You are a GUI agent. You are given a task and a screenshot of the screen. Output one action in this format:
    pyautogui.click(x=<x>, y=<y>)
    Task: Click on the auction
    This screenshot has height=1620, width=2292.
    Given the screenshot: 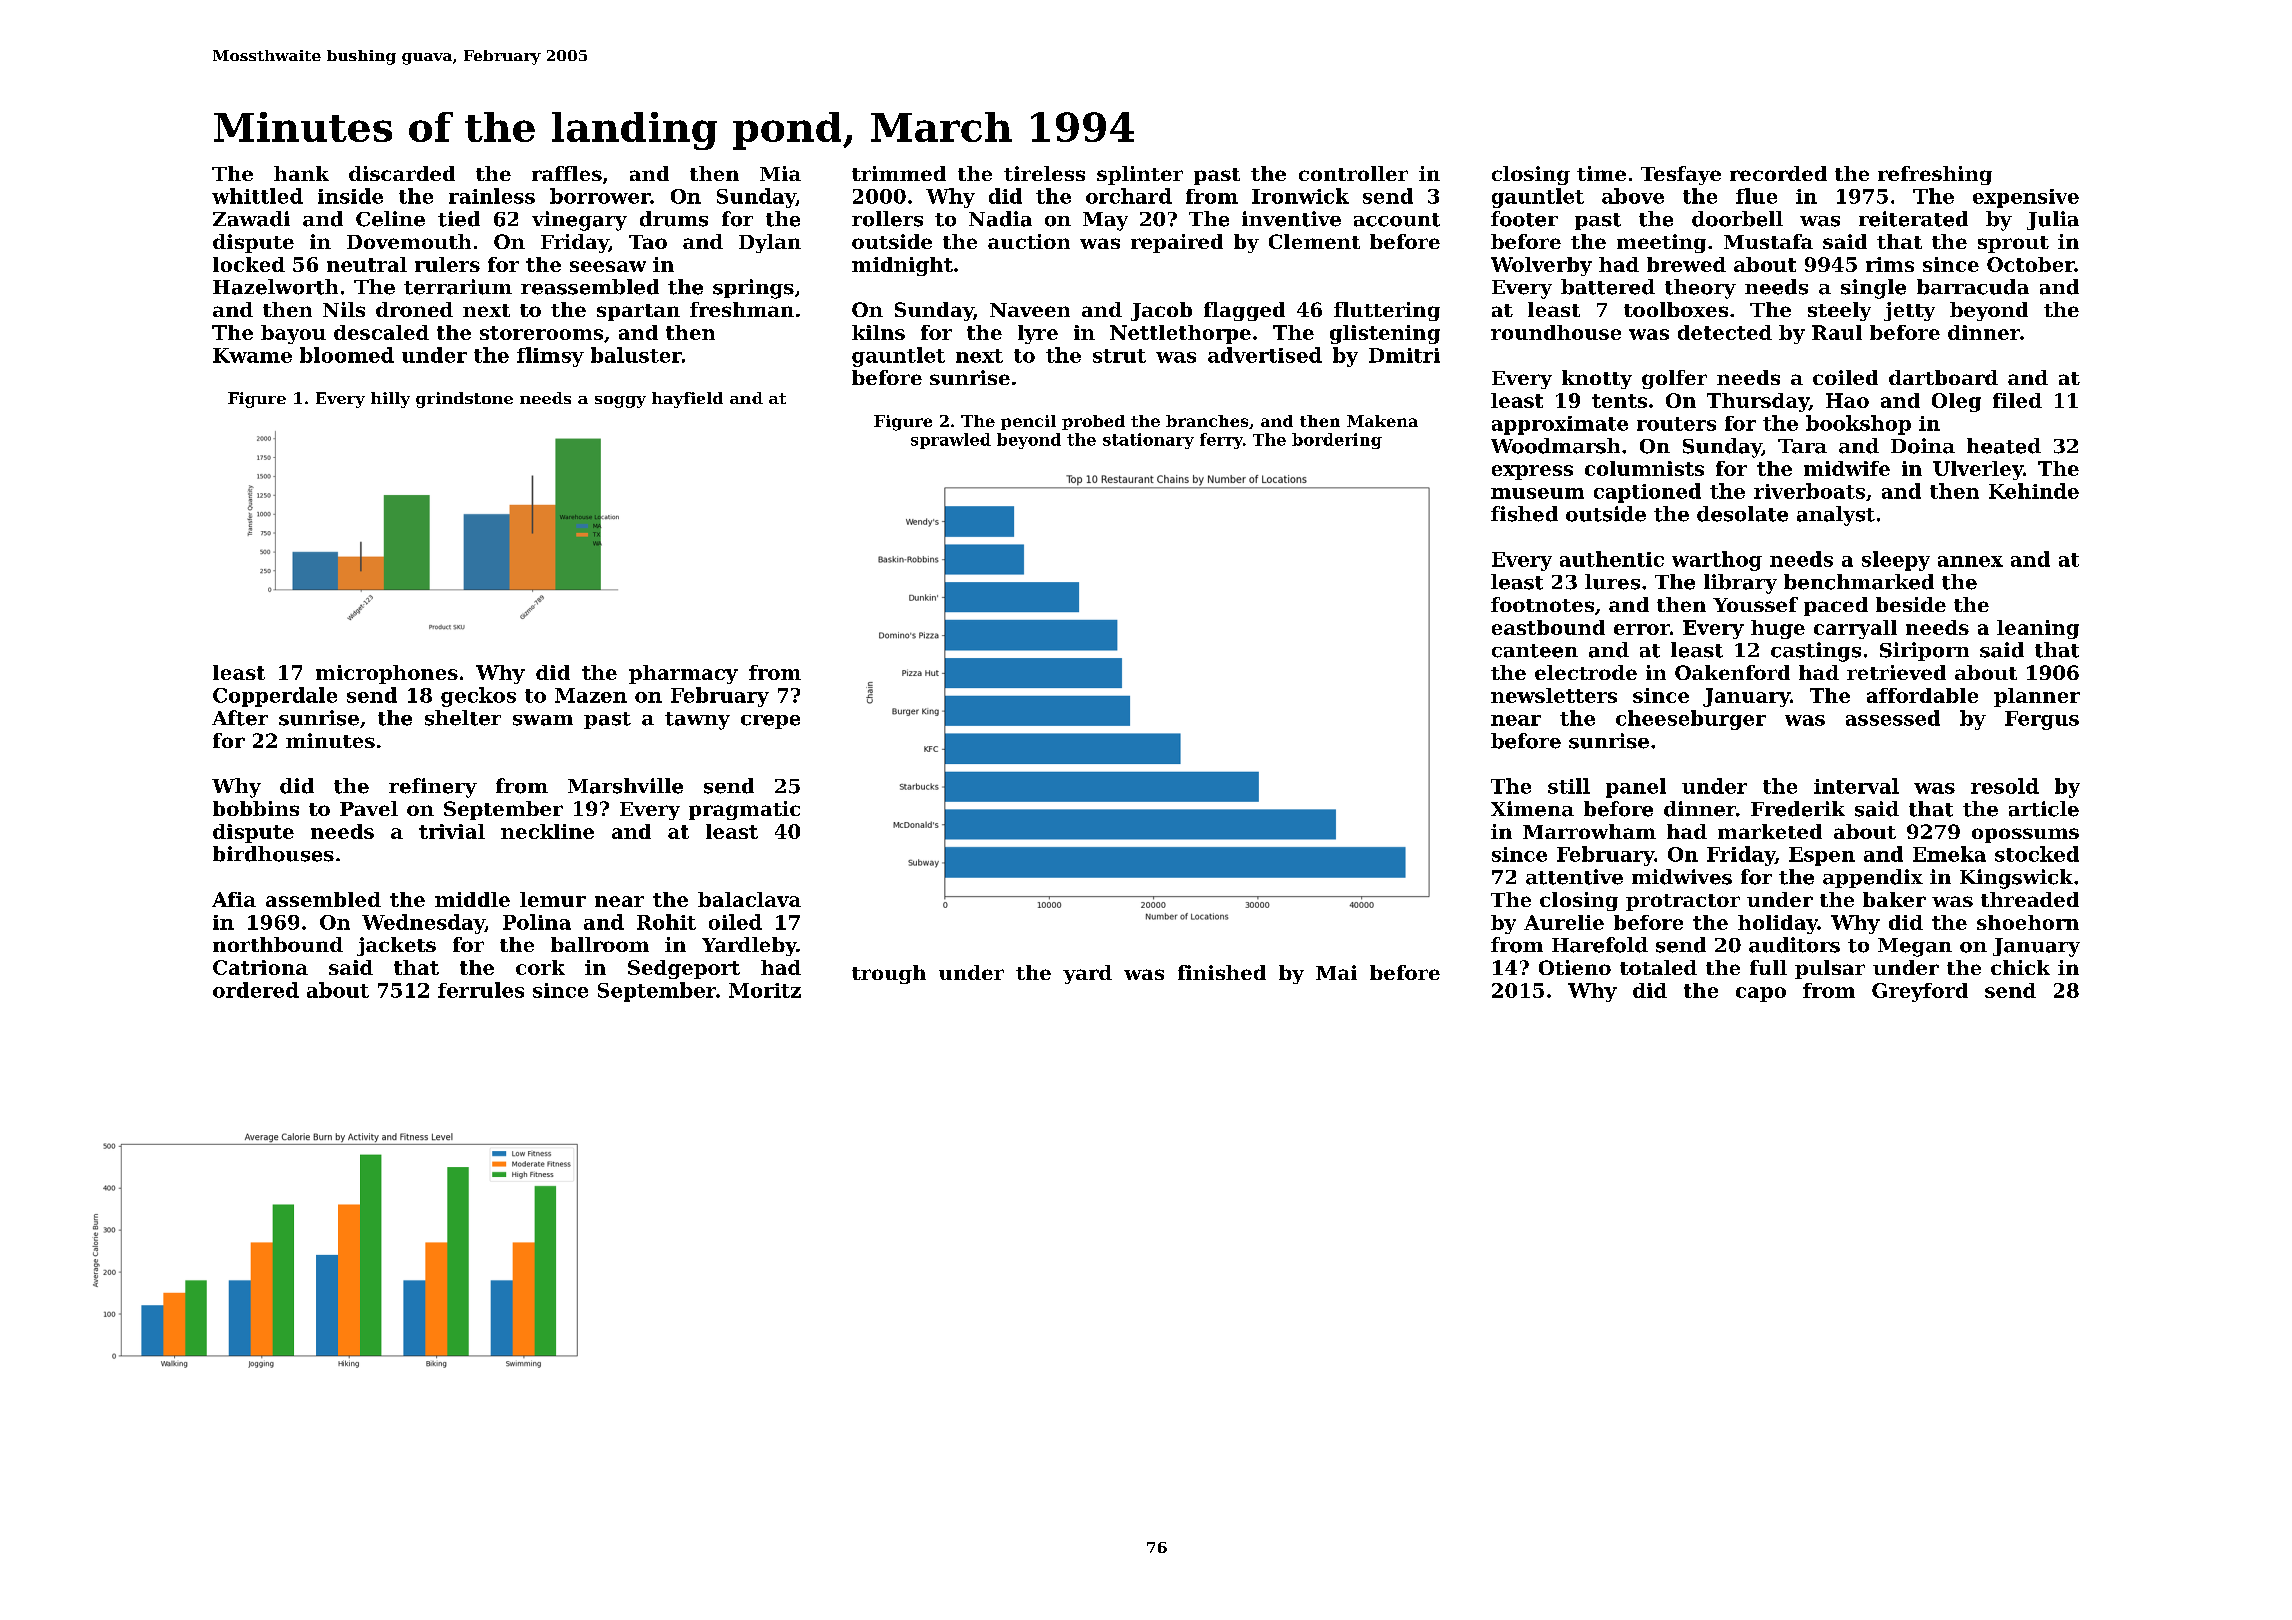 What is the action you would take?
    pyautogui.click(x=1029, y=241)
